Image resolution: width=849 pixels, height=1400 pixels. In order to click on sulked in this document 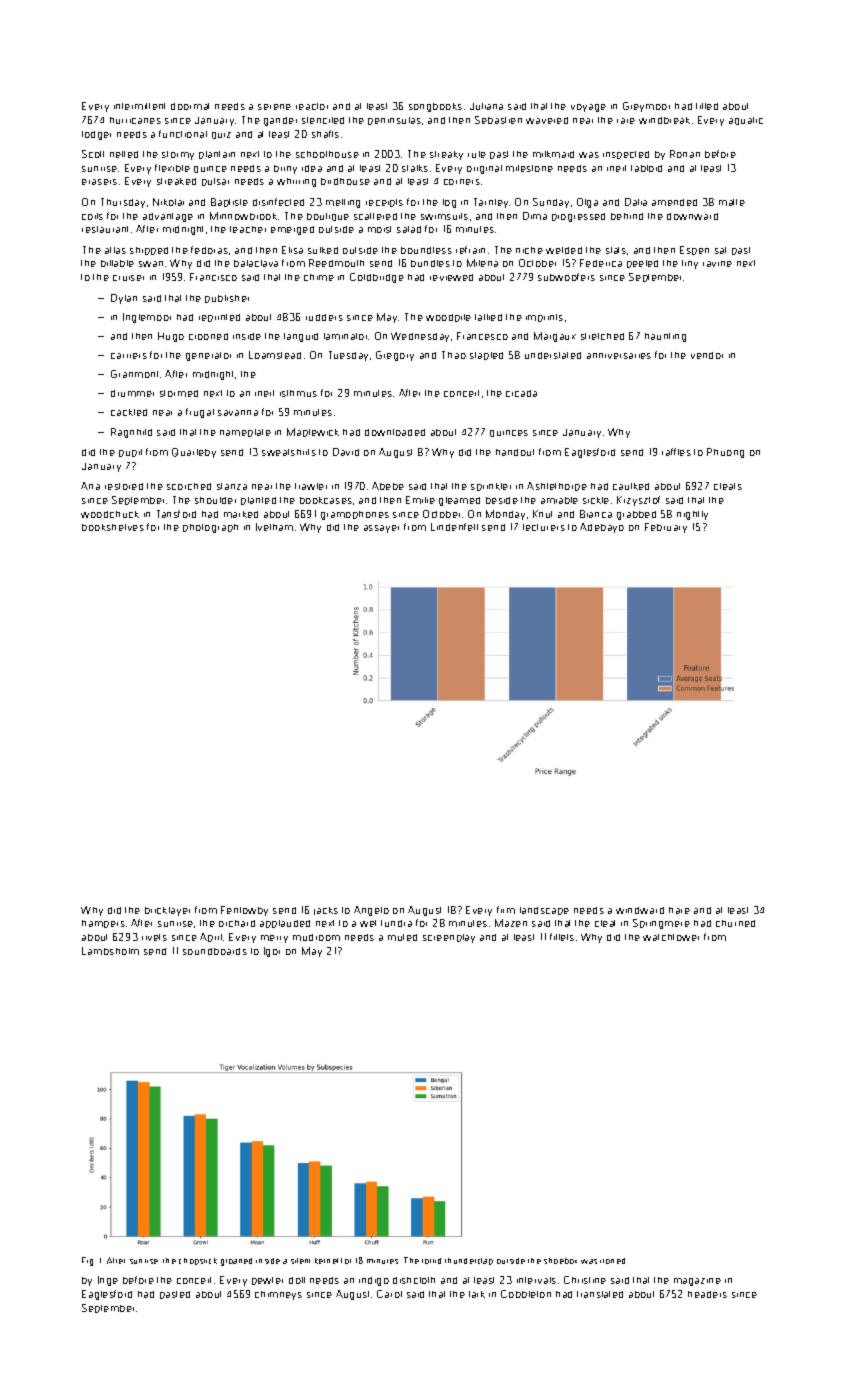, I will do `click(323, 250)`.
